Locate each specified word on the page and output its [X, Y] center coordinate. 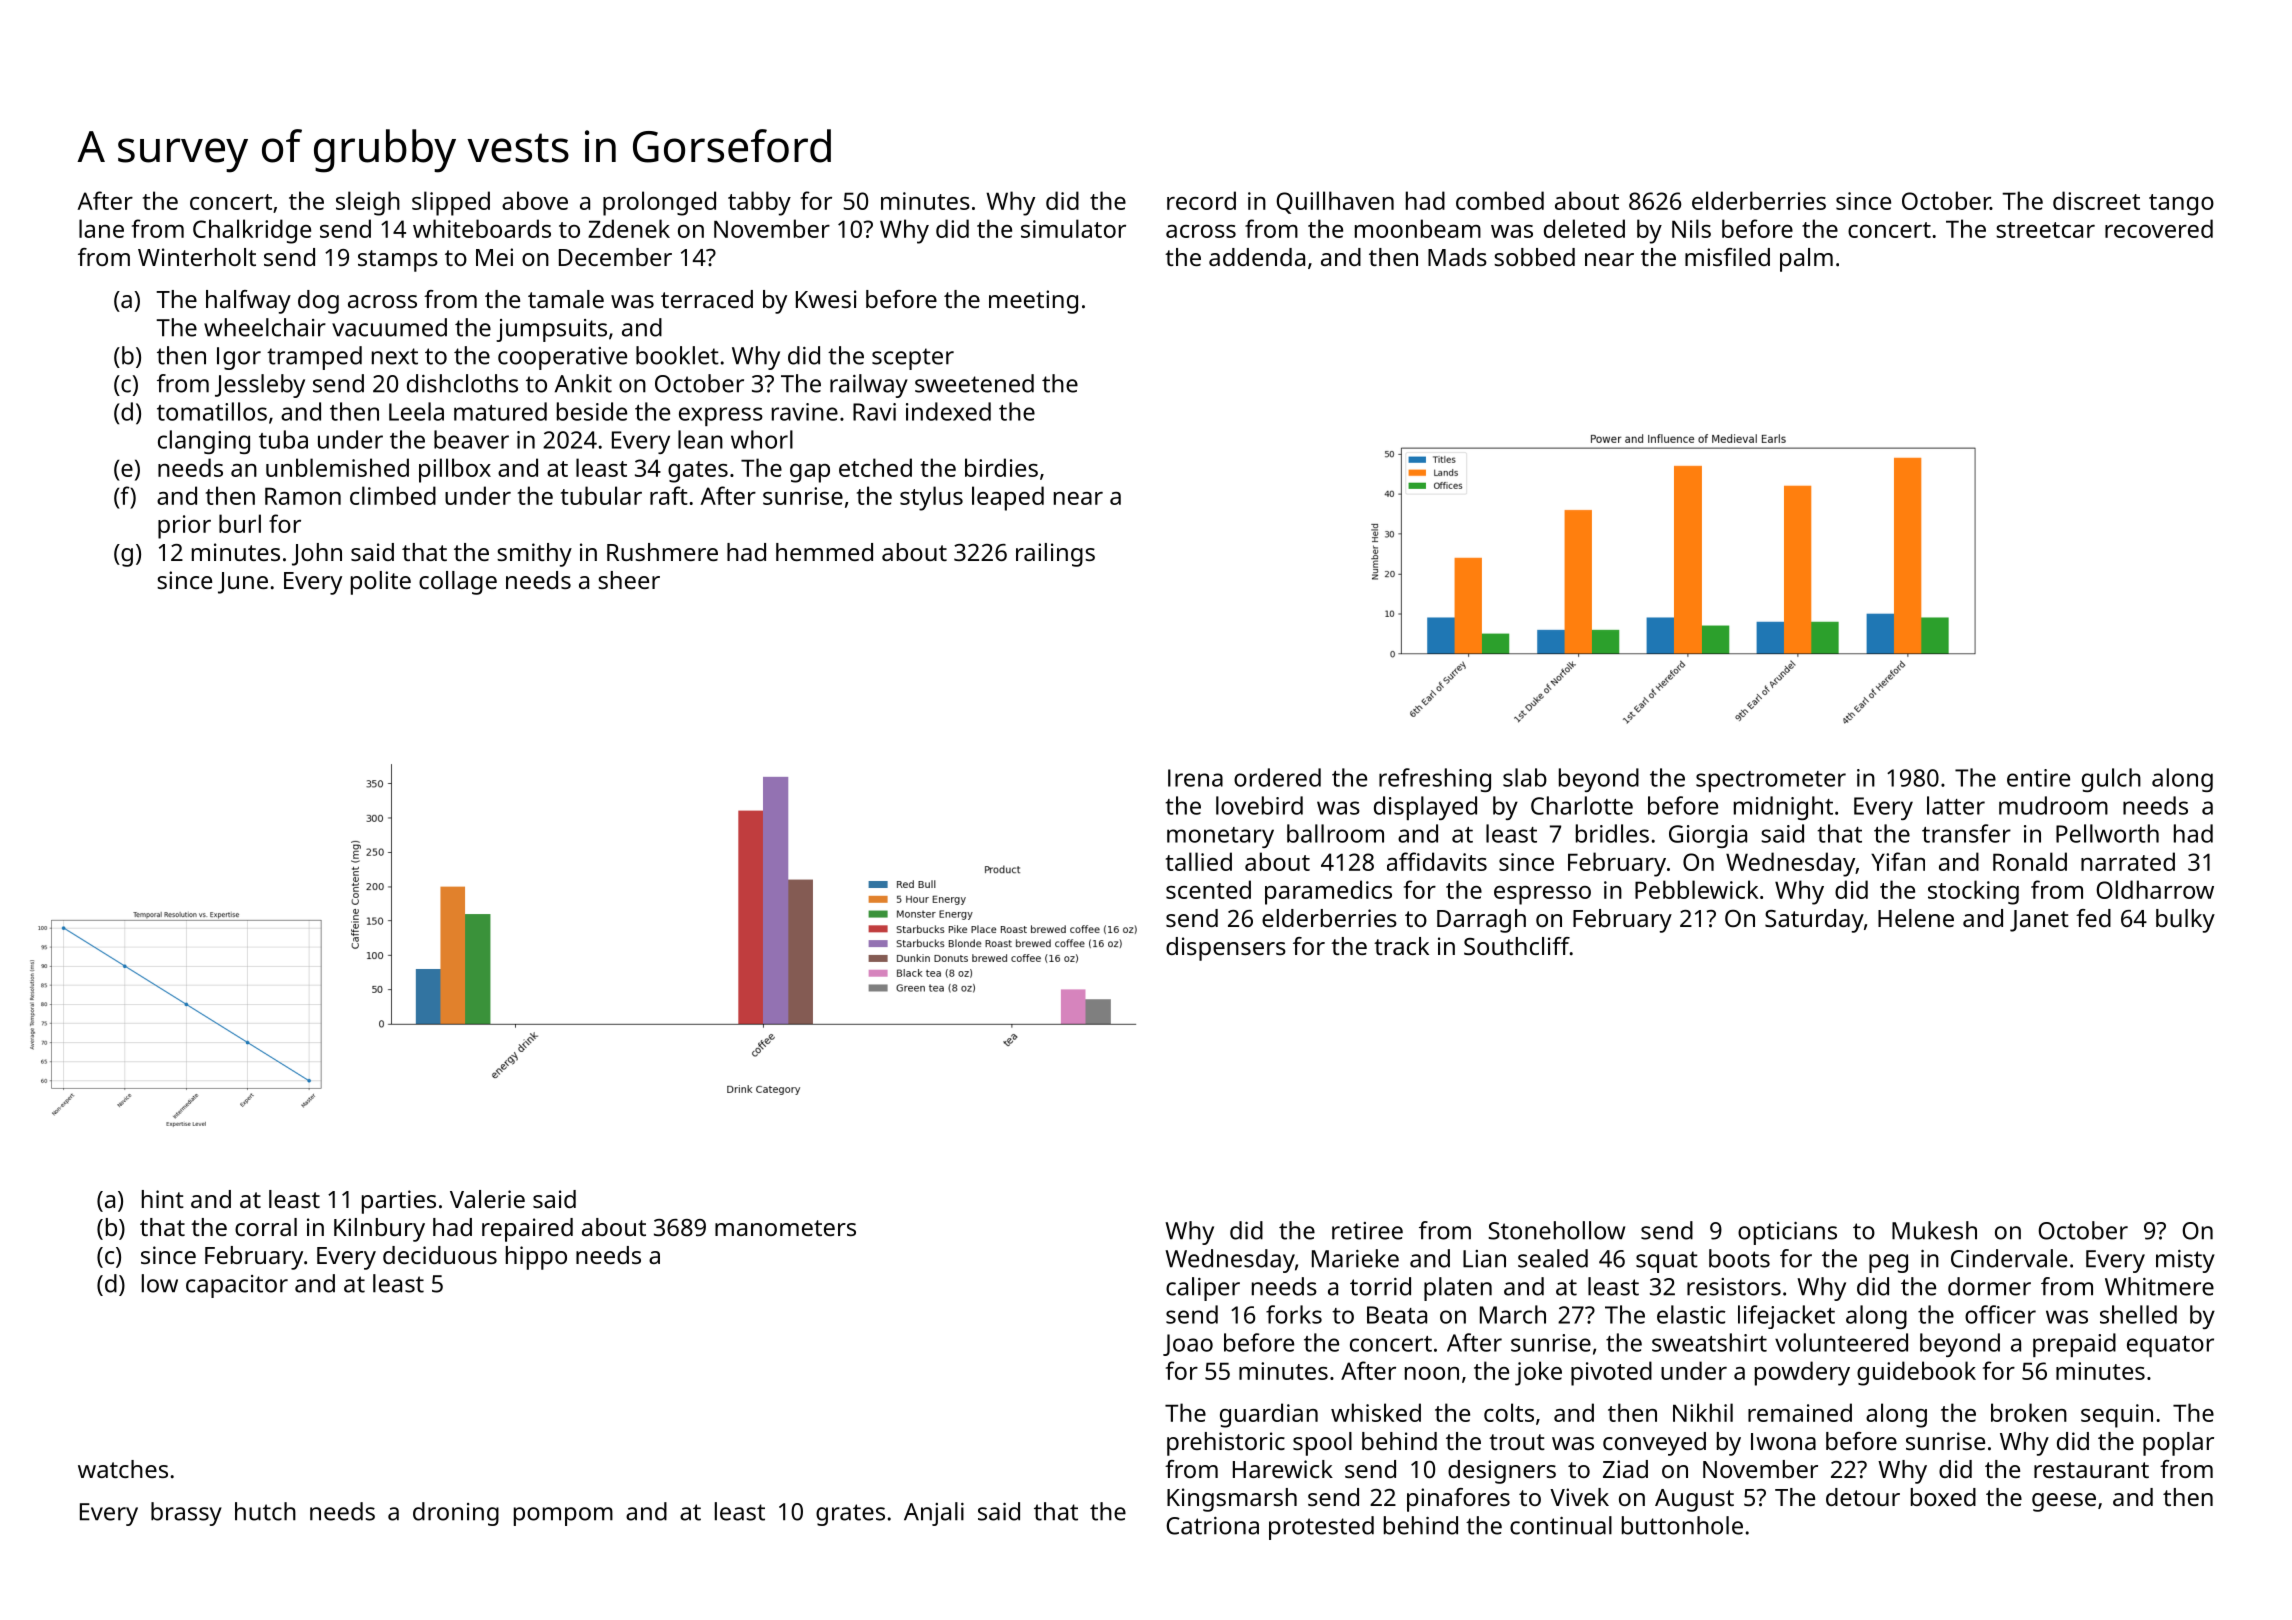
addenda [1257, 257]
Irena [1195, 778]
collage [458, 583]
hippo [536, 1258]
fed [2093, 918]
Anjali [934, 1514]
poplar [2178, 1444]
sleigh [368, 203]
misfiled [1727, 257]
